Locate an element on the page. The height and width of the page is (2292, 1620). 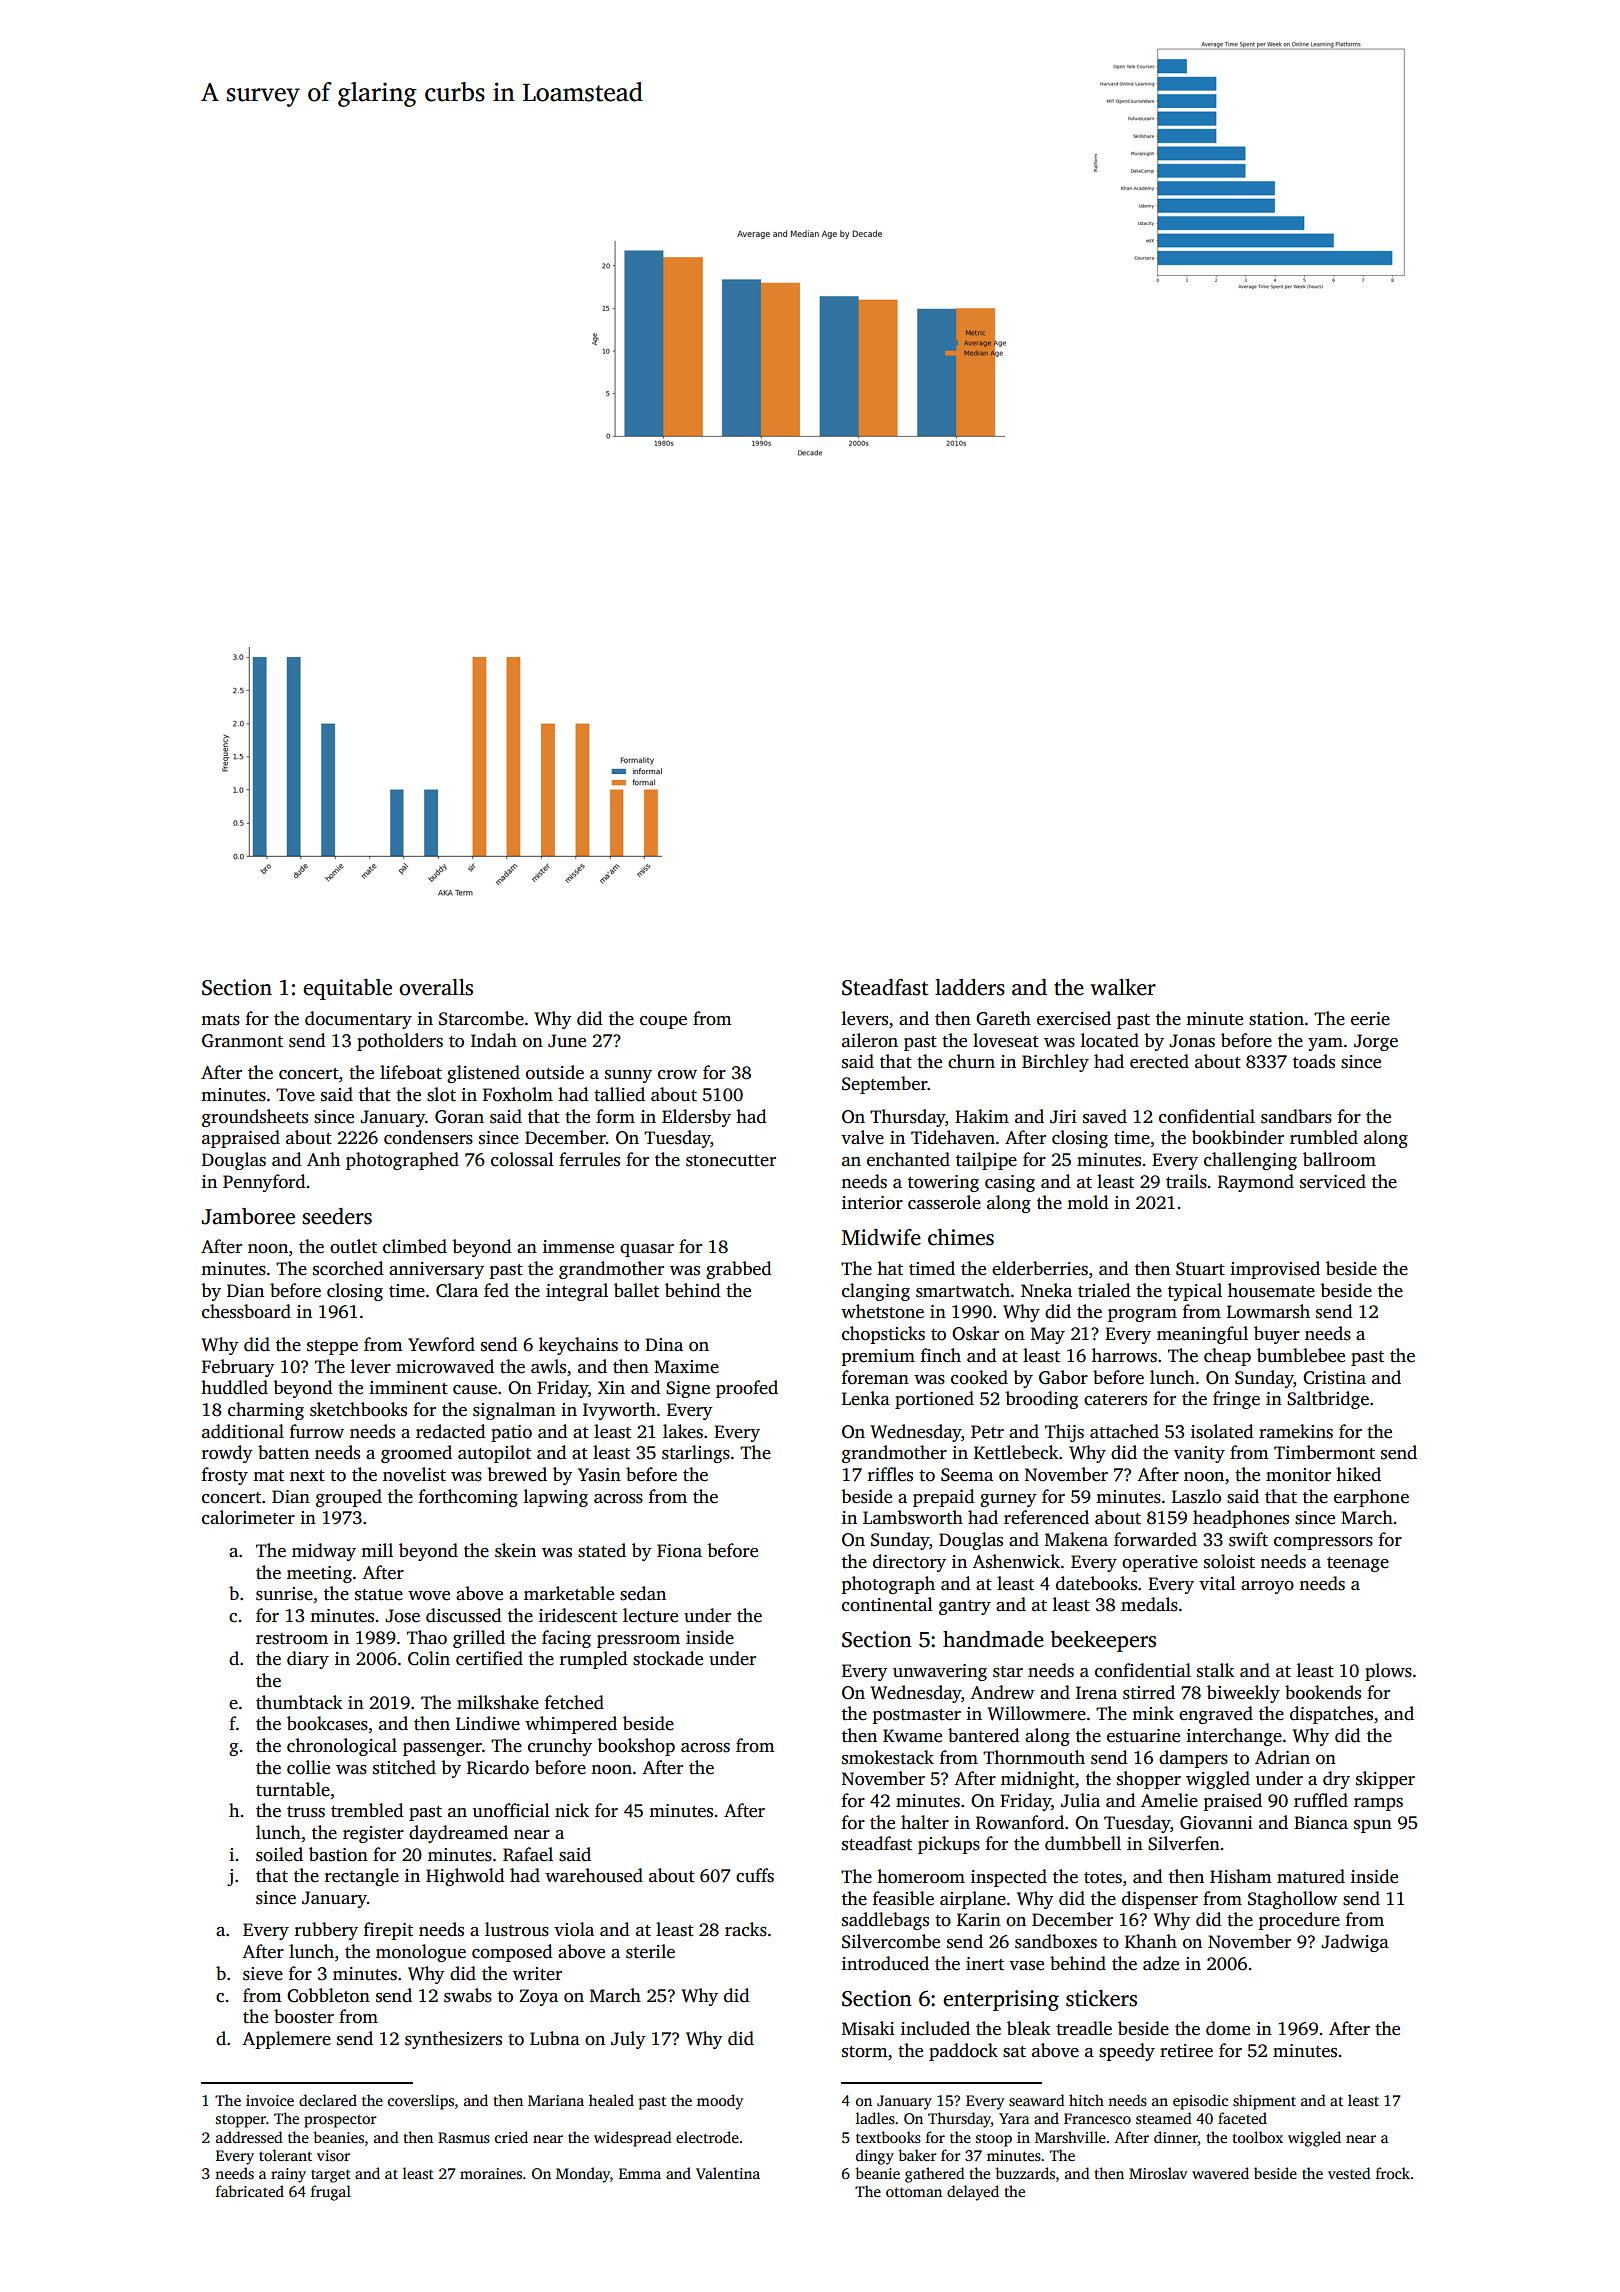
invoice is located at coordinates (270, 2100).
